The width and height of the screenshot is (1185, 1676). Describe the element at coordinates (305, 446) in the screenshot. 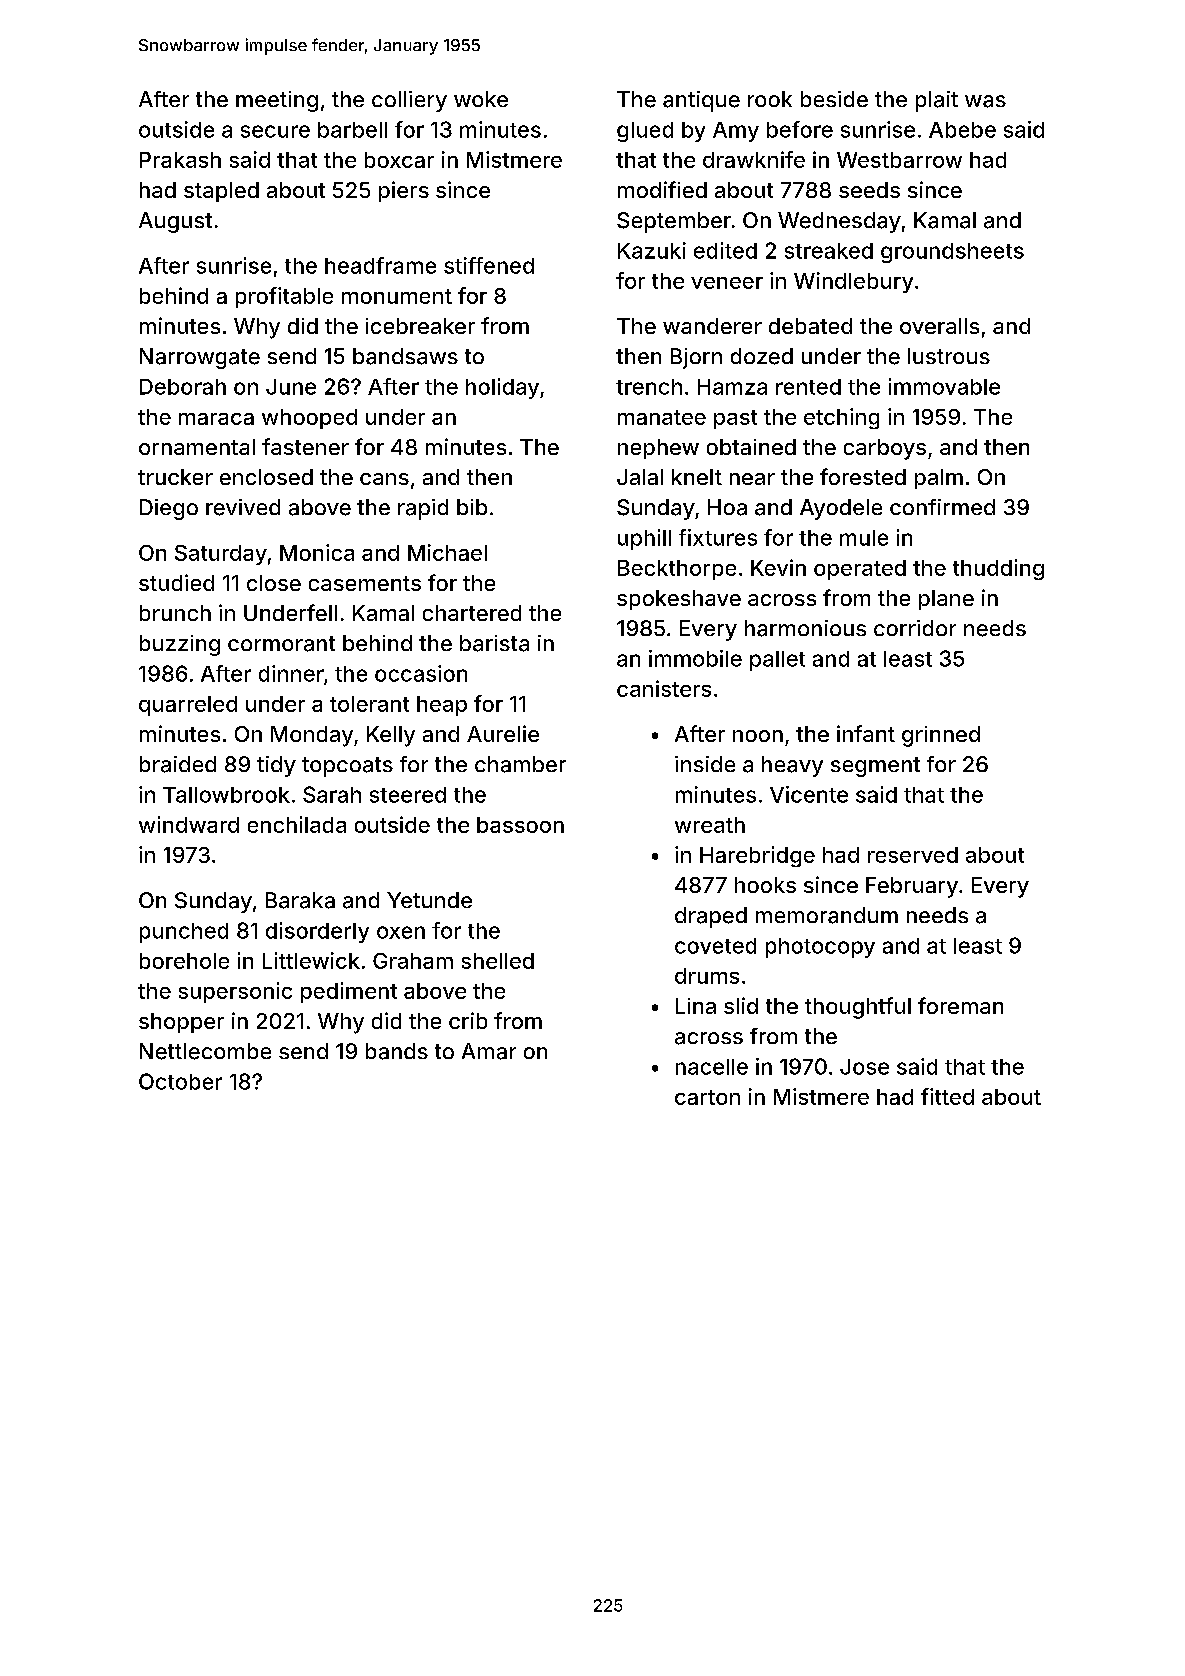

I see `fastener` at that location.
